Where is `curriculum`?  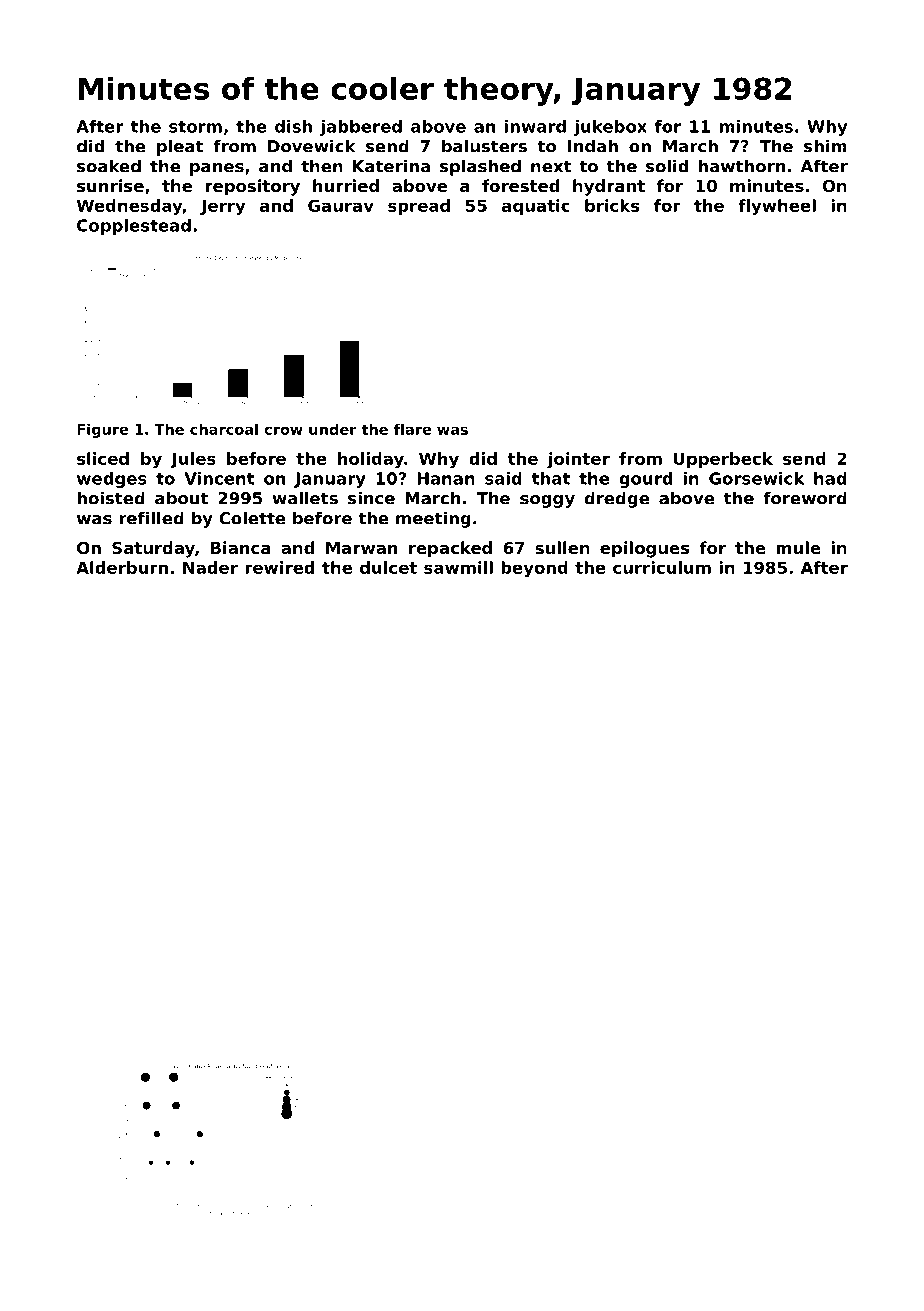 curriculum is located at coordinates (662, 567).
